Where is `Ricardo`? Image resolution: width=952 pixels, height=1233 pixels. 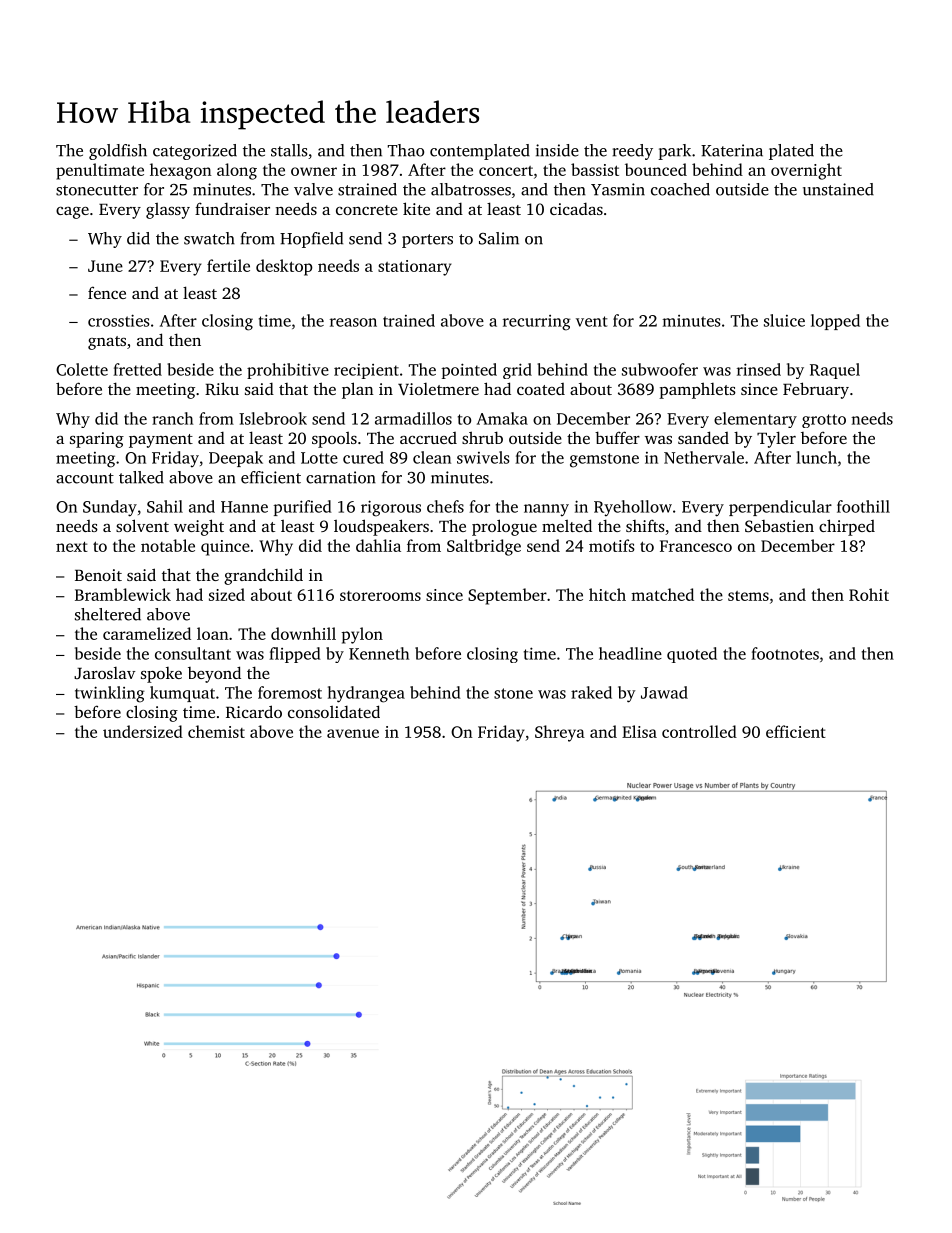
Ricardo is located at coordinates (254, 711).
